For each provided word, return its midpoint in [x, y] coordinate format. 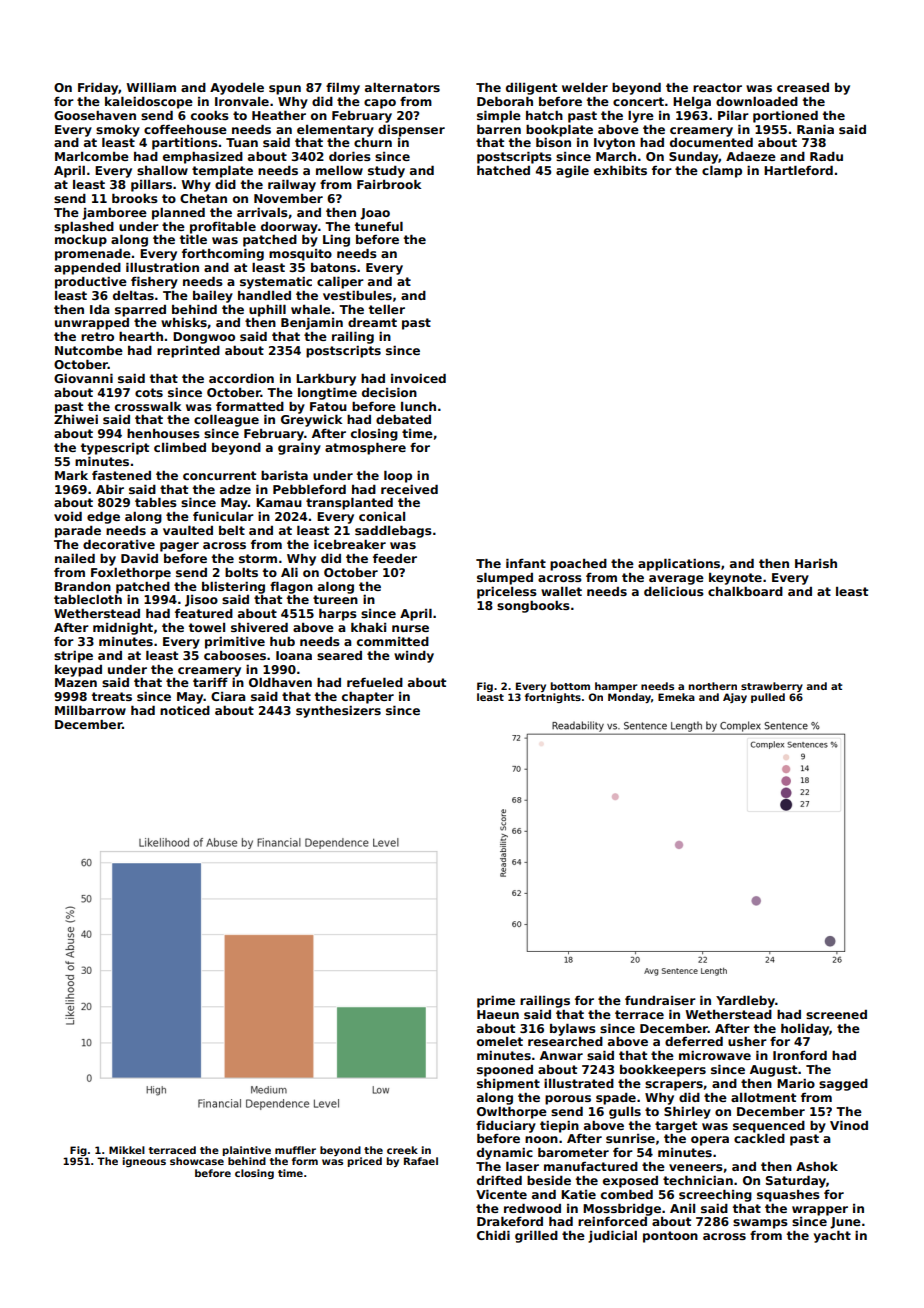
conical [382, 516]
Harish [816, 563]
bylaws [573, 1030]
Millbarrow [90, 710]
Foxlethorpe [131, 574]
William [151, 87]
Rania [815, 129]
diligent [531, 89]
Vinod [849, 1125]
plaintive [247, 1151]
